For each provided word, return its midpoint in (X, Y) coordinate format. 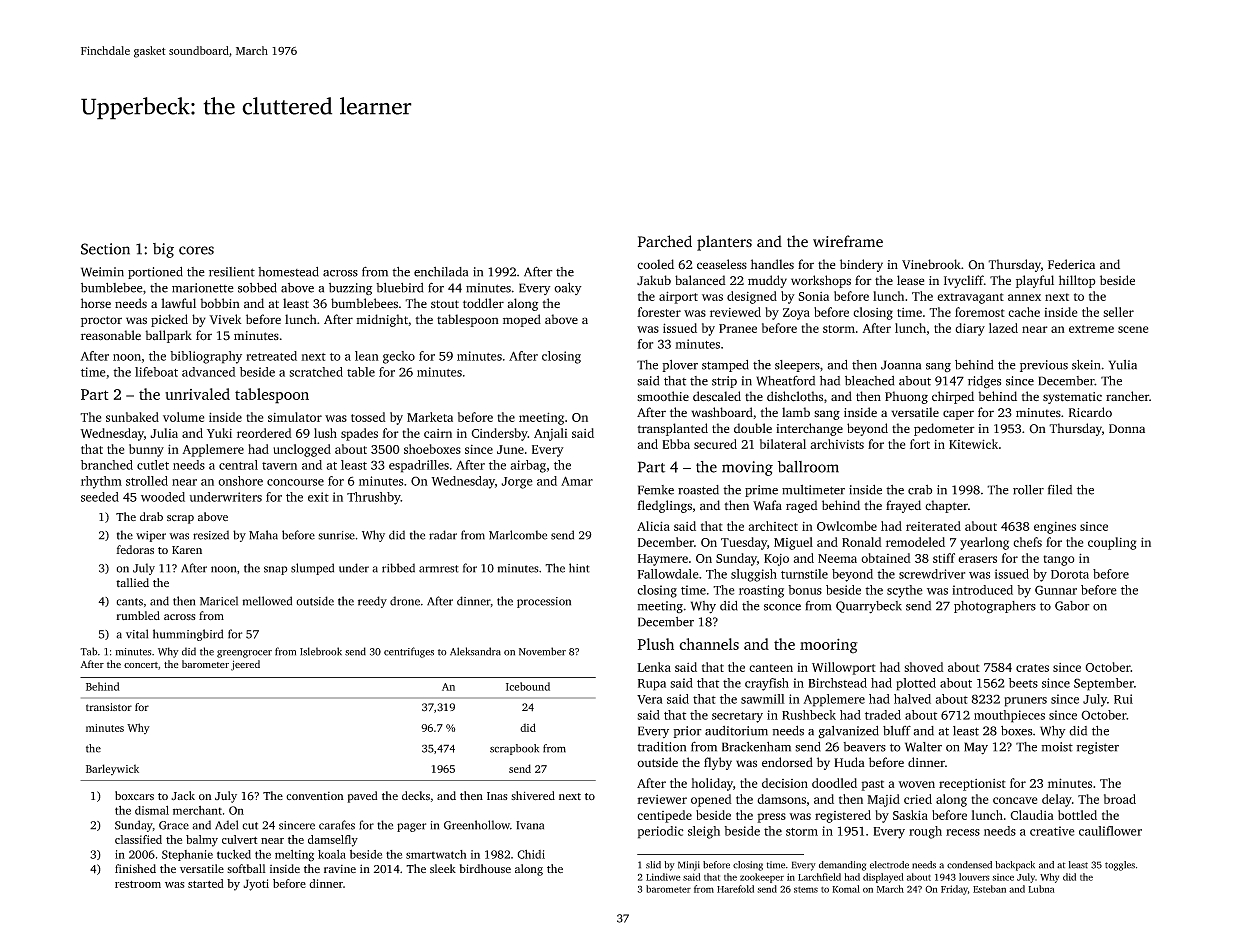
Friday (954, 890)
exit (318, 497)
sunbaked (132, 417)
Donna (1127, 428)
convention (315, 796)
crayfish (767, 684)
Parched (665, 241)
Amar (577, 481)
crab (920, 490)
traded (883, 715)
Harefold (735, 889)
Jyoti (256, 885)
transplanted (672, 429)
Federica (1071, 264)
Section (105, 249)
